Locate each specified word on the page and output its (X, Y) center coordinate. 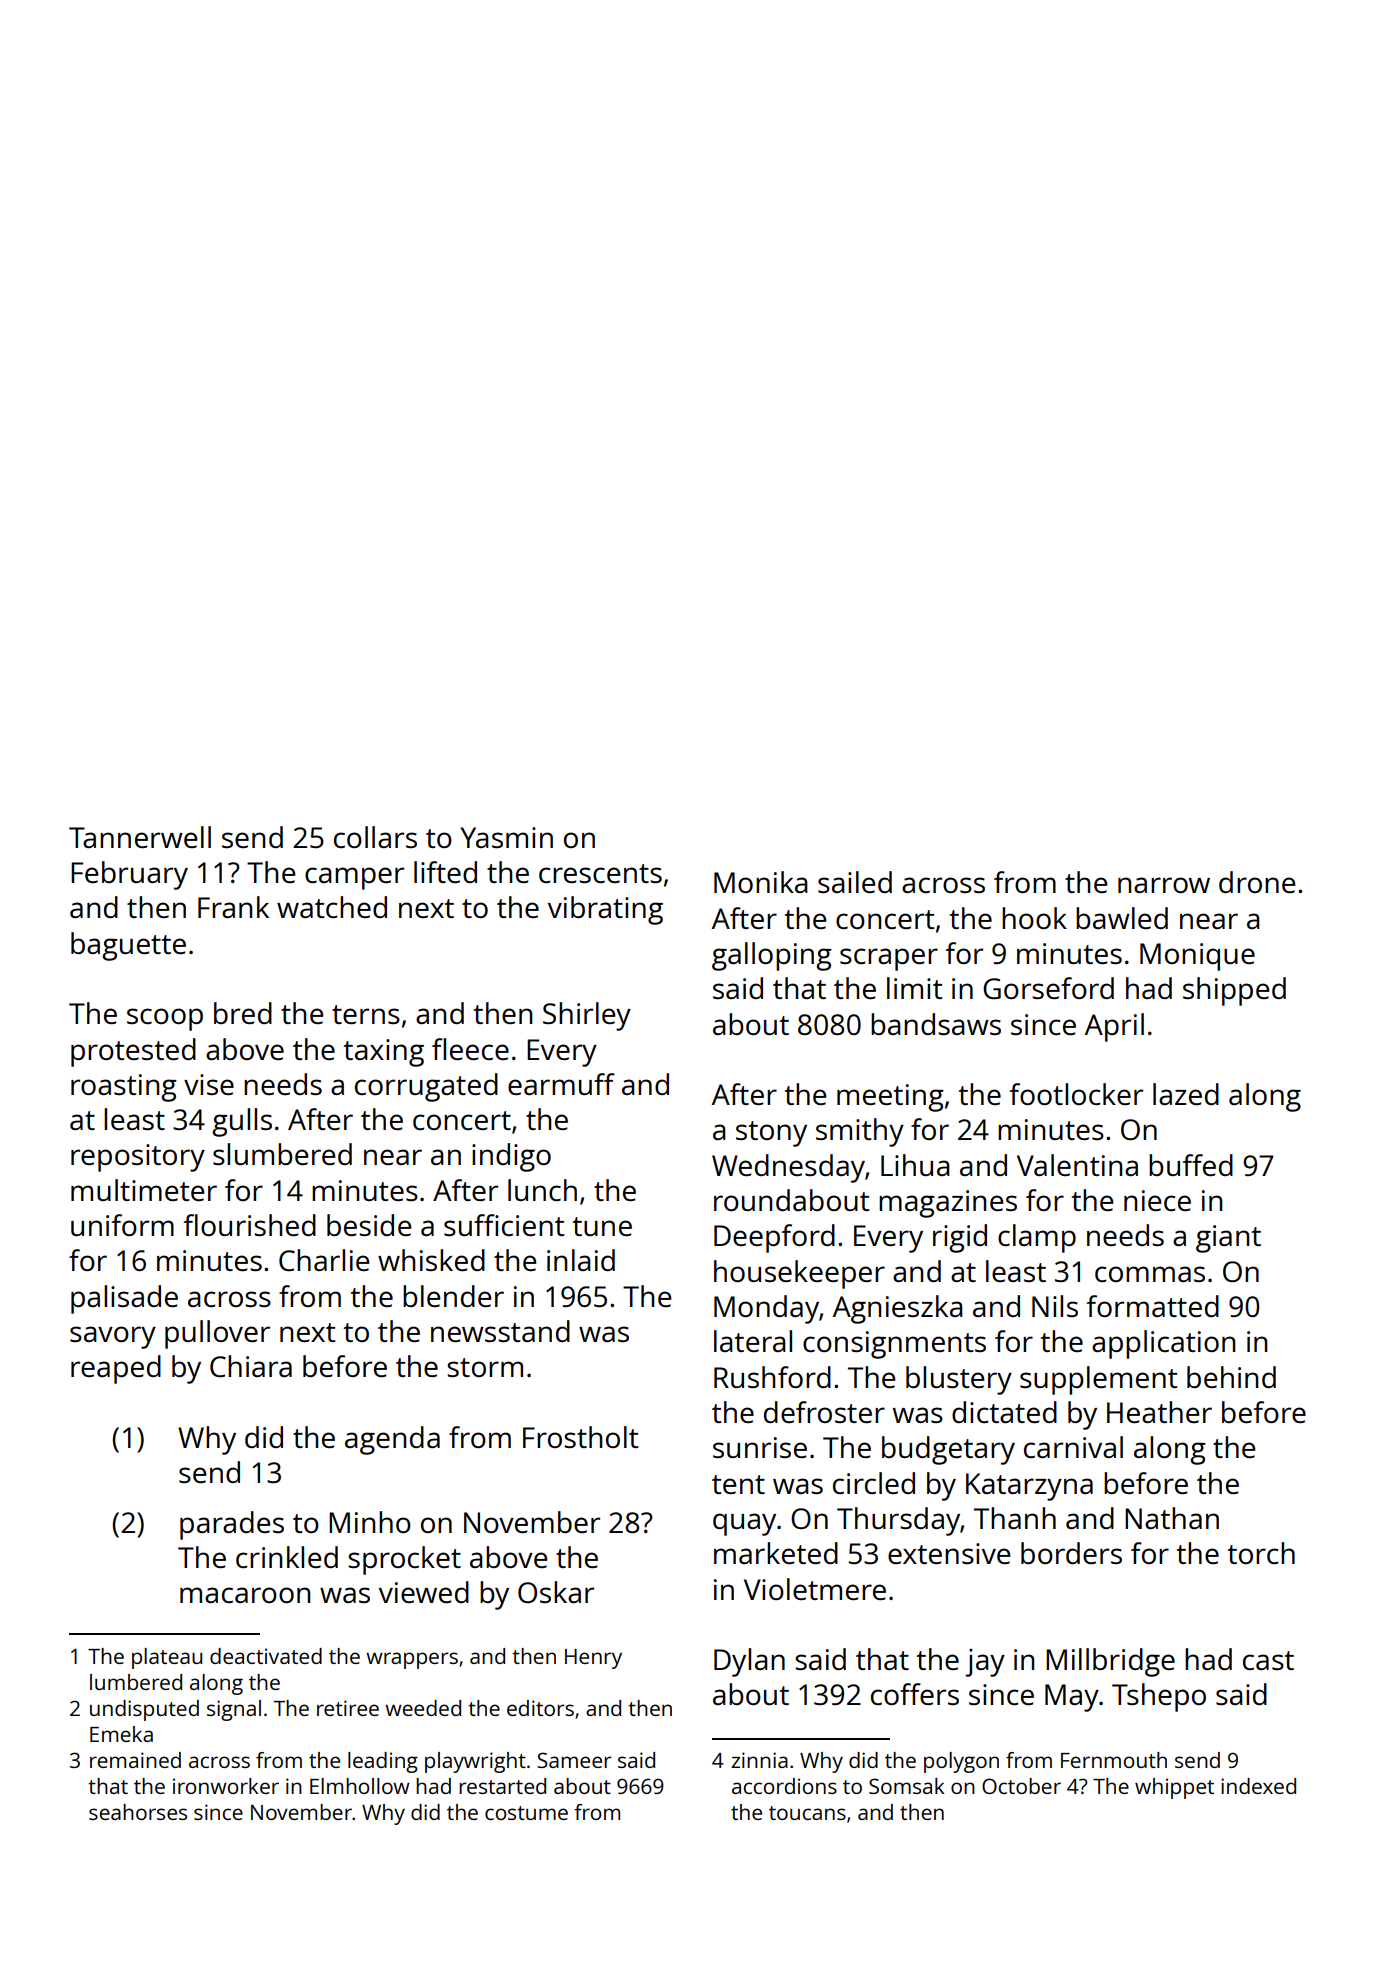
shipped (1234, 991)
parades (232, 1525)
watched (332, 907)
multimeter (144, 1190)
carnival (1073, 1447)
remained (135, 1760)
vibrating (605, 910)
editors (540, 1708)
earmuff (561, 1084)
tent (738, 1484)
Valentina (1077, 1165)
